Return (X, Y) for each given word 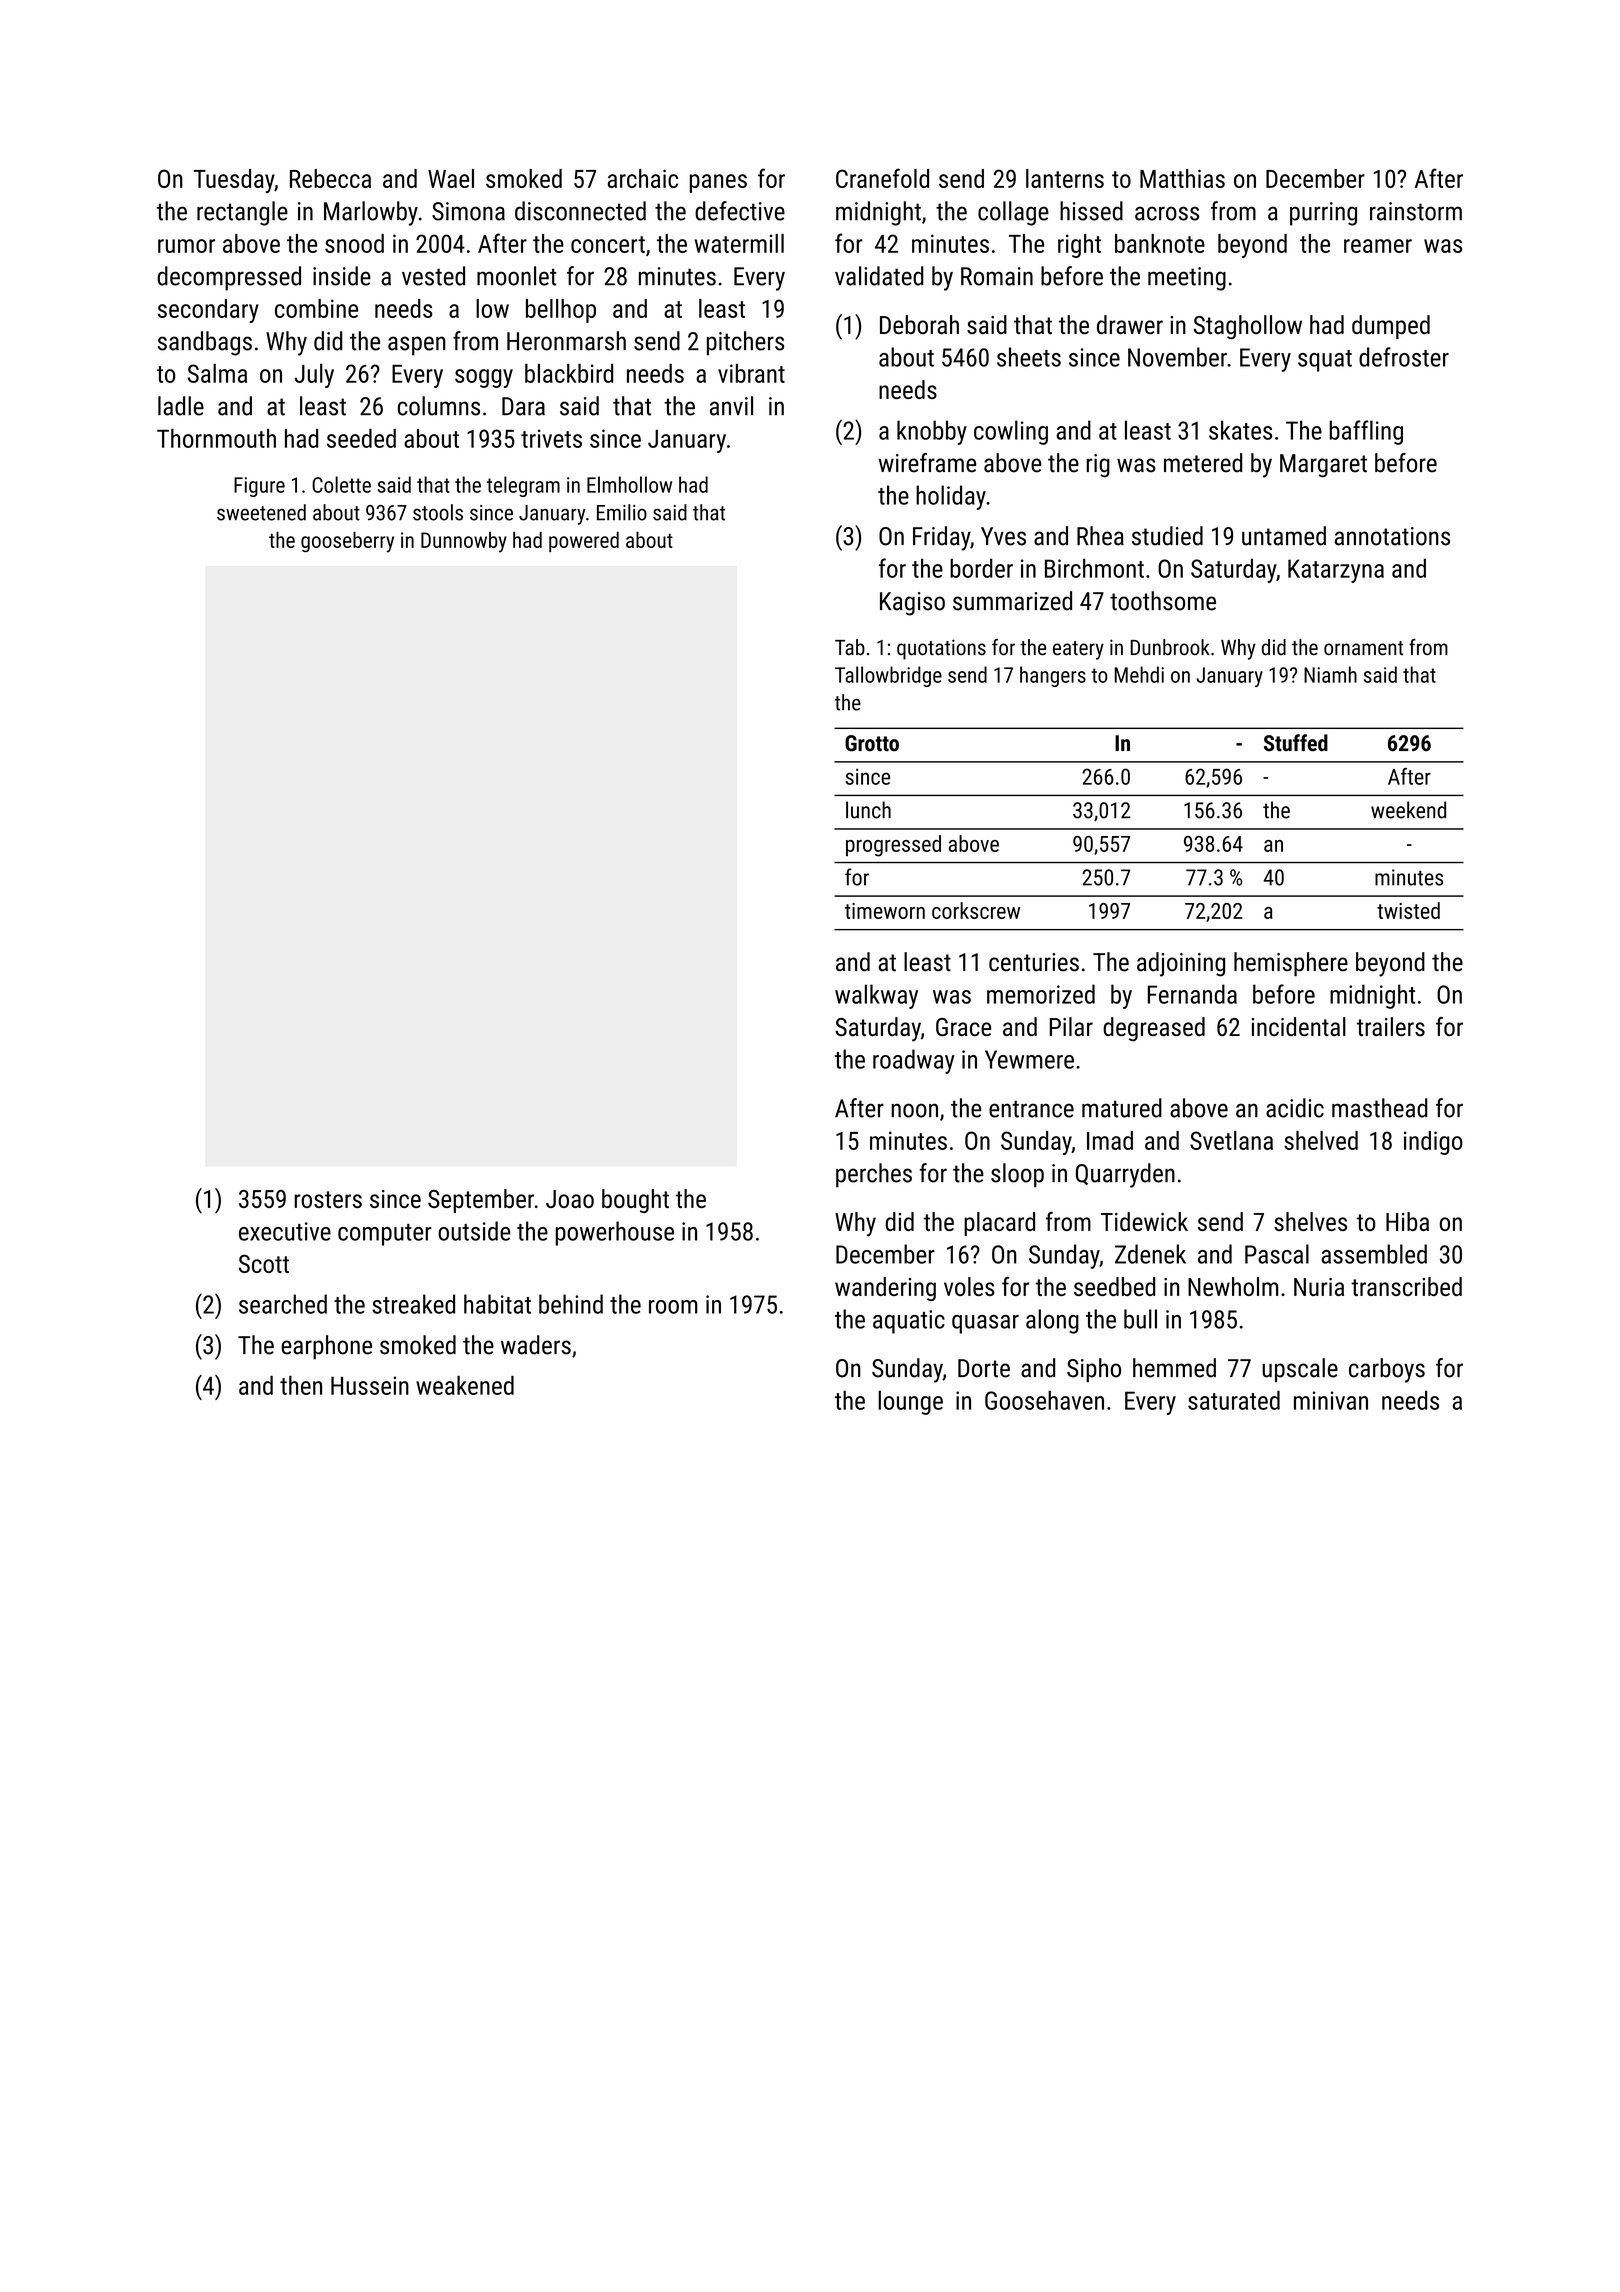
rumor (186, 246)
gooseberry (347, 542)
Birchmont (1094, 568)
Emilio (622, 512)
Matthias (1182, 178)
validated (879, 276)
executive (285, 1231)
